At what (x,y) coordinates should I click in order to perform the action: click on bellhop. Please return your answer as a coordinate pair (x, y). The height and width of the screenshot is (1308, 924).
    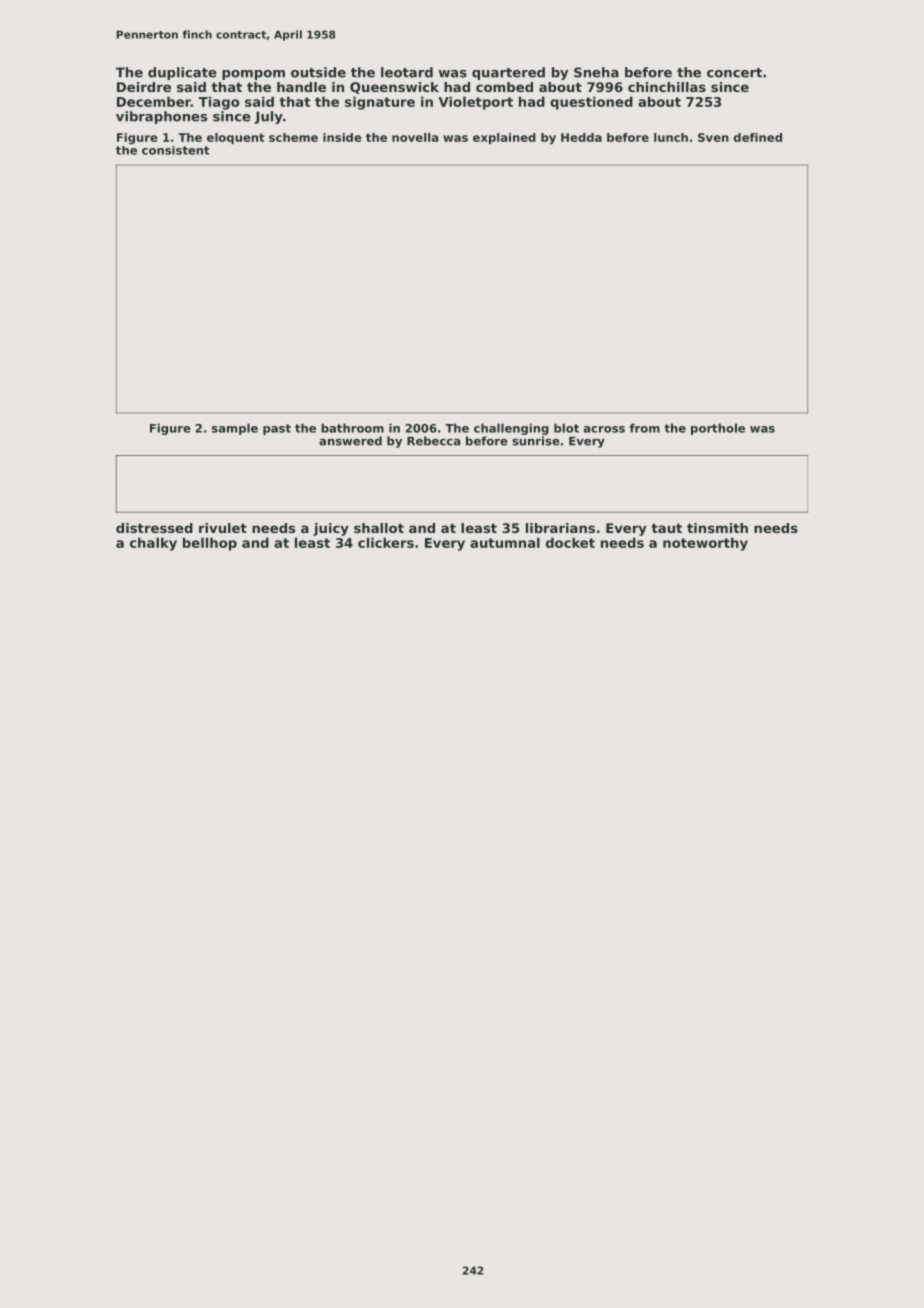
    Looking at the image, I should click on (210, 544).
